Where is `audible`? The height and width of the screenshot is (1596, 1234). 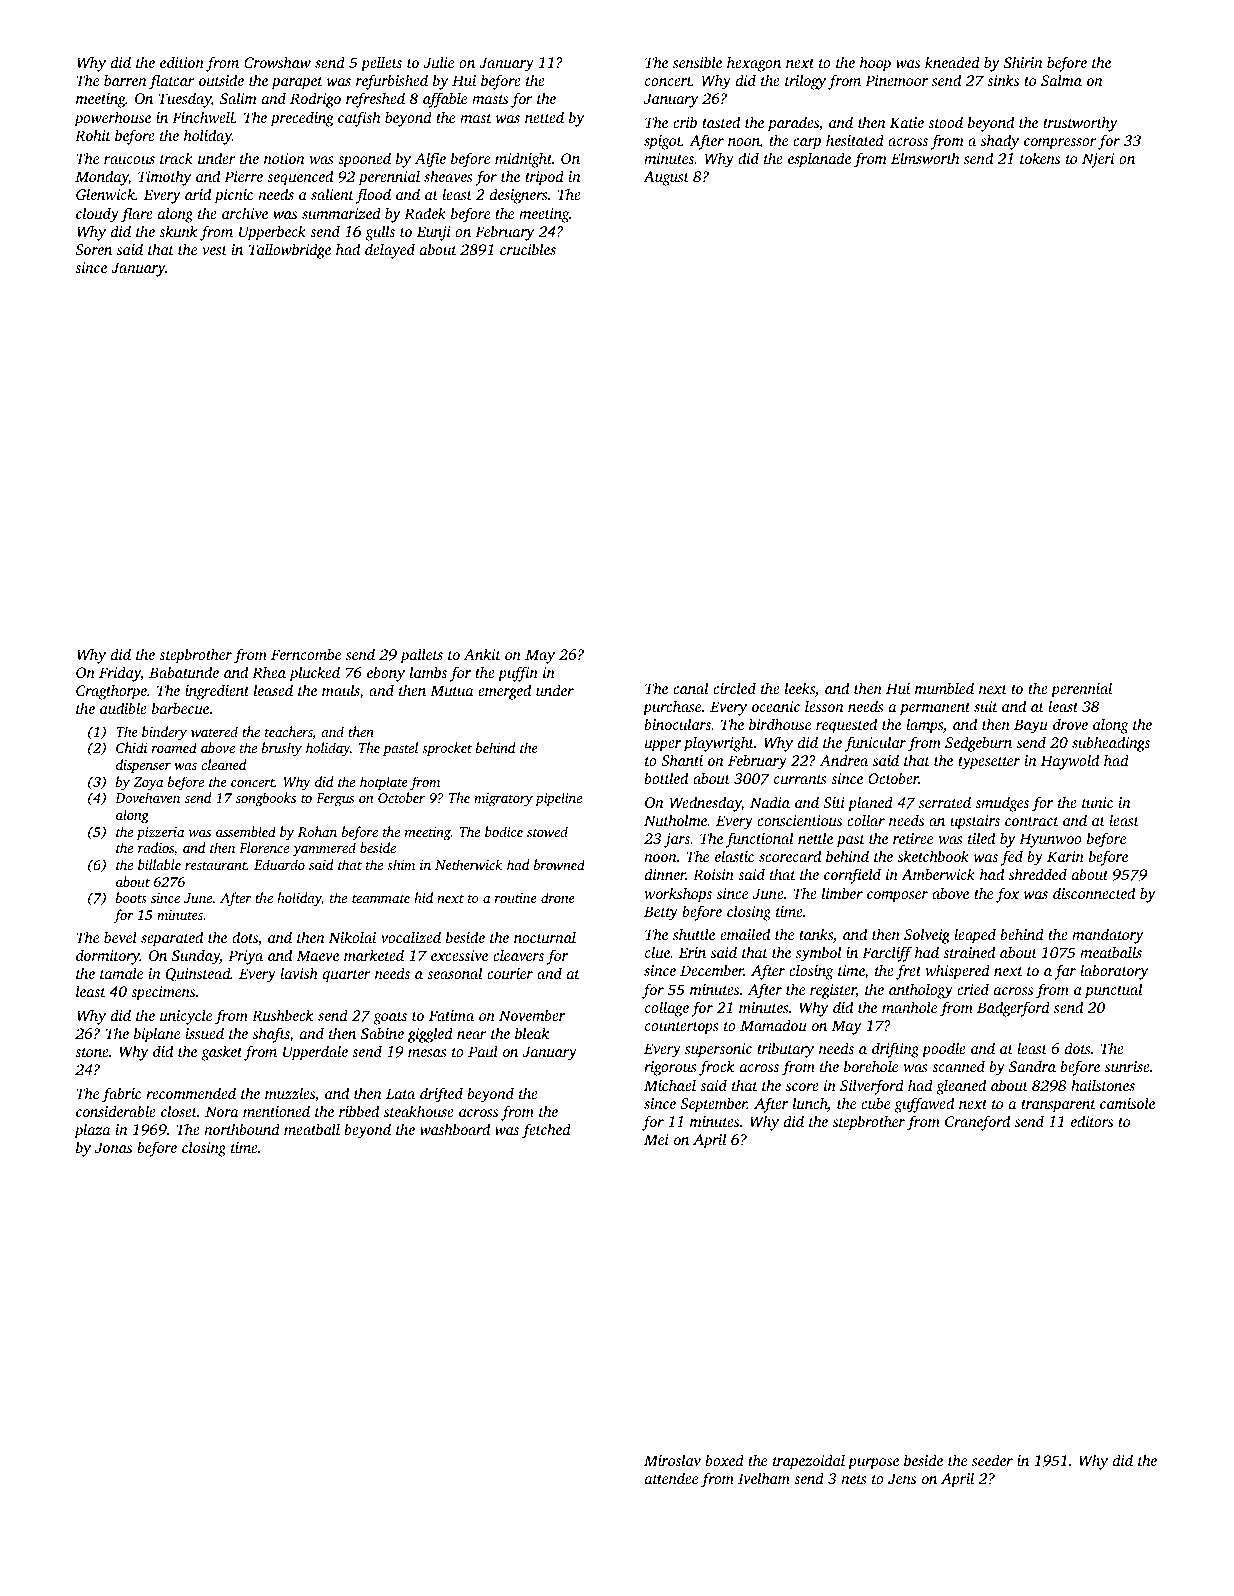
audible is located at coordinates (123, 708).
